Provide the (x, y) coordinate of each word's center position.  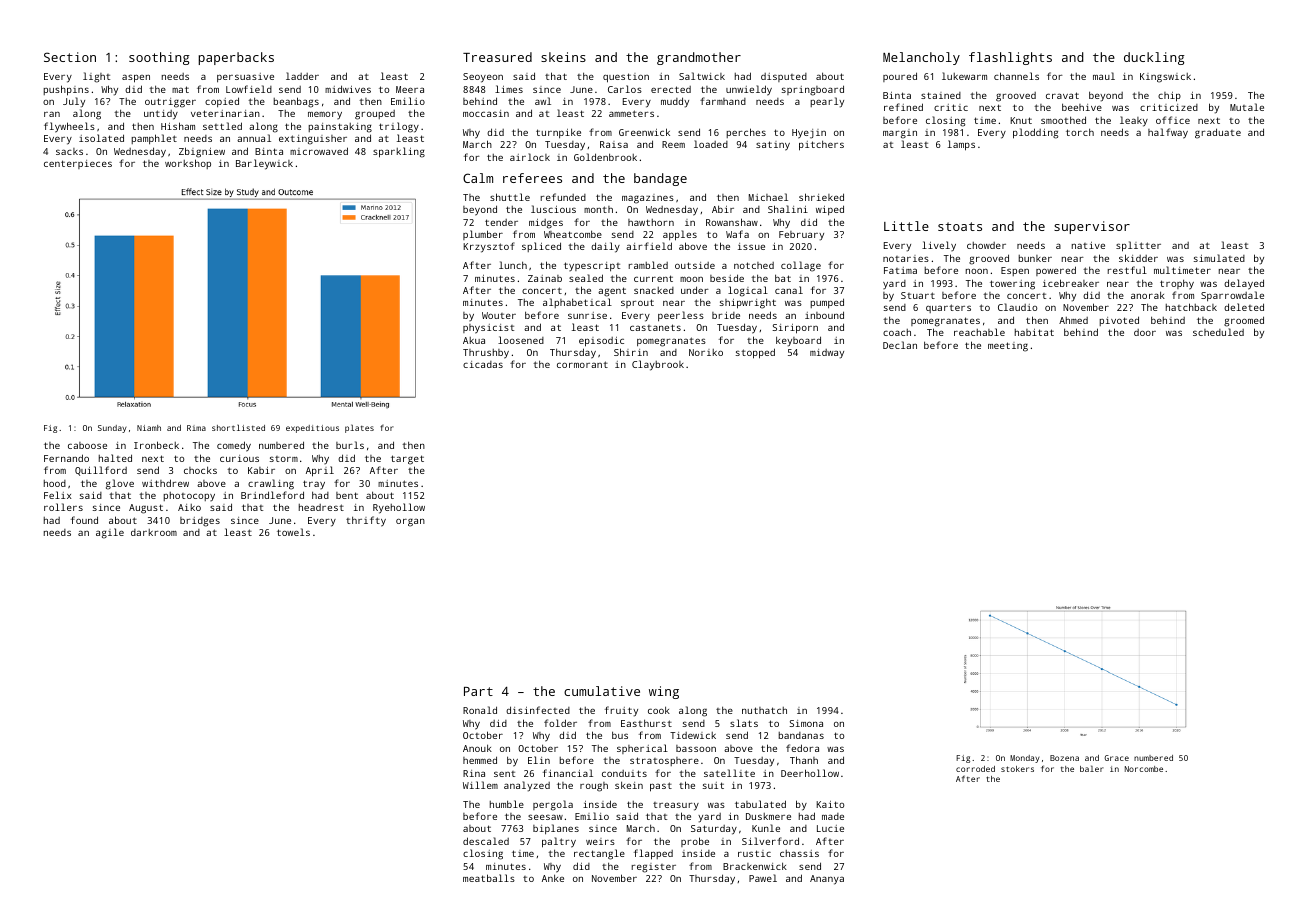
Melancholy (921, 58)
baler (1092, 768)
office (1173, 120)
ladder (302, 76)
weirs (600, 841)
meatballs (489, 878)
